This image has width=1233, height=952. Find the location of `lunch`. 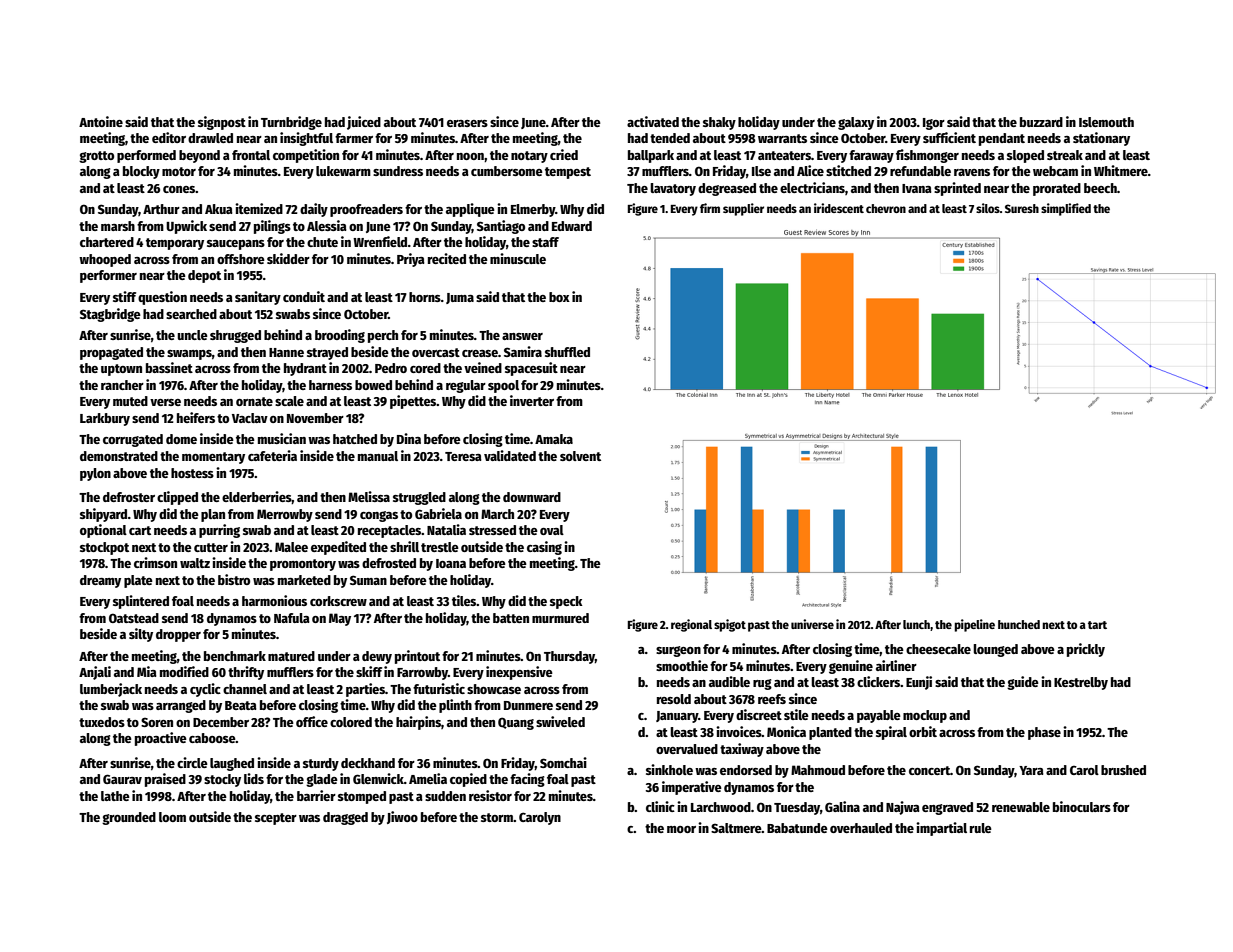

lunch is located at coordinates (916, 624).
